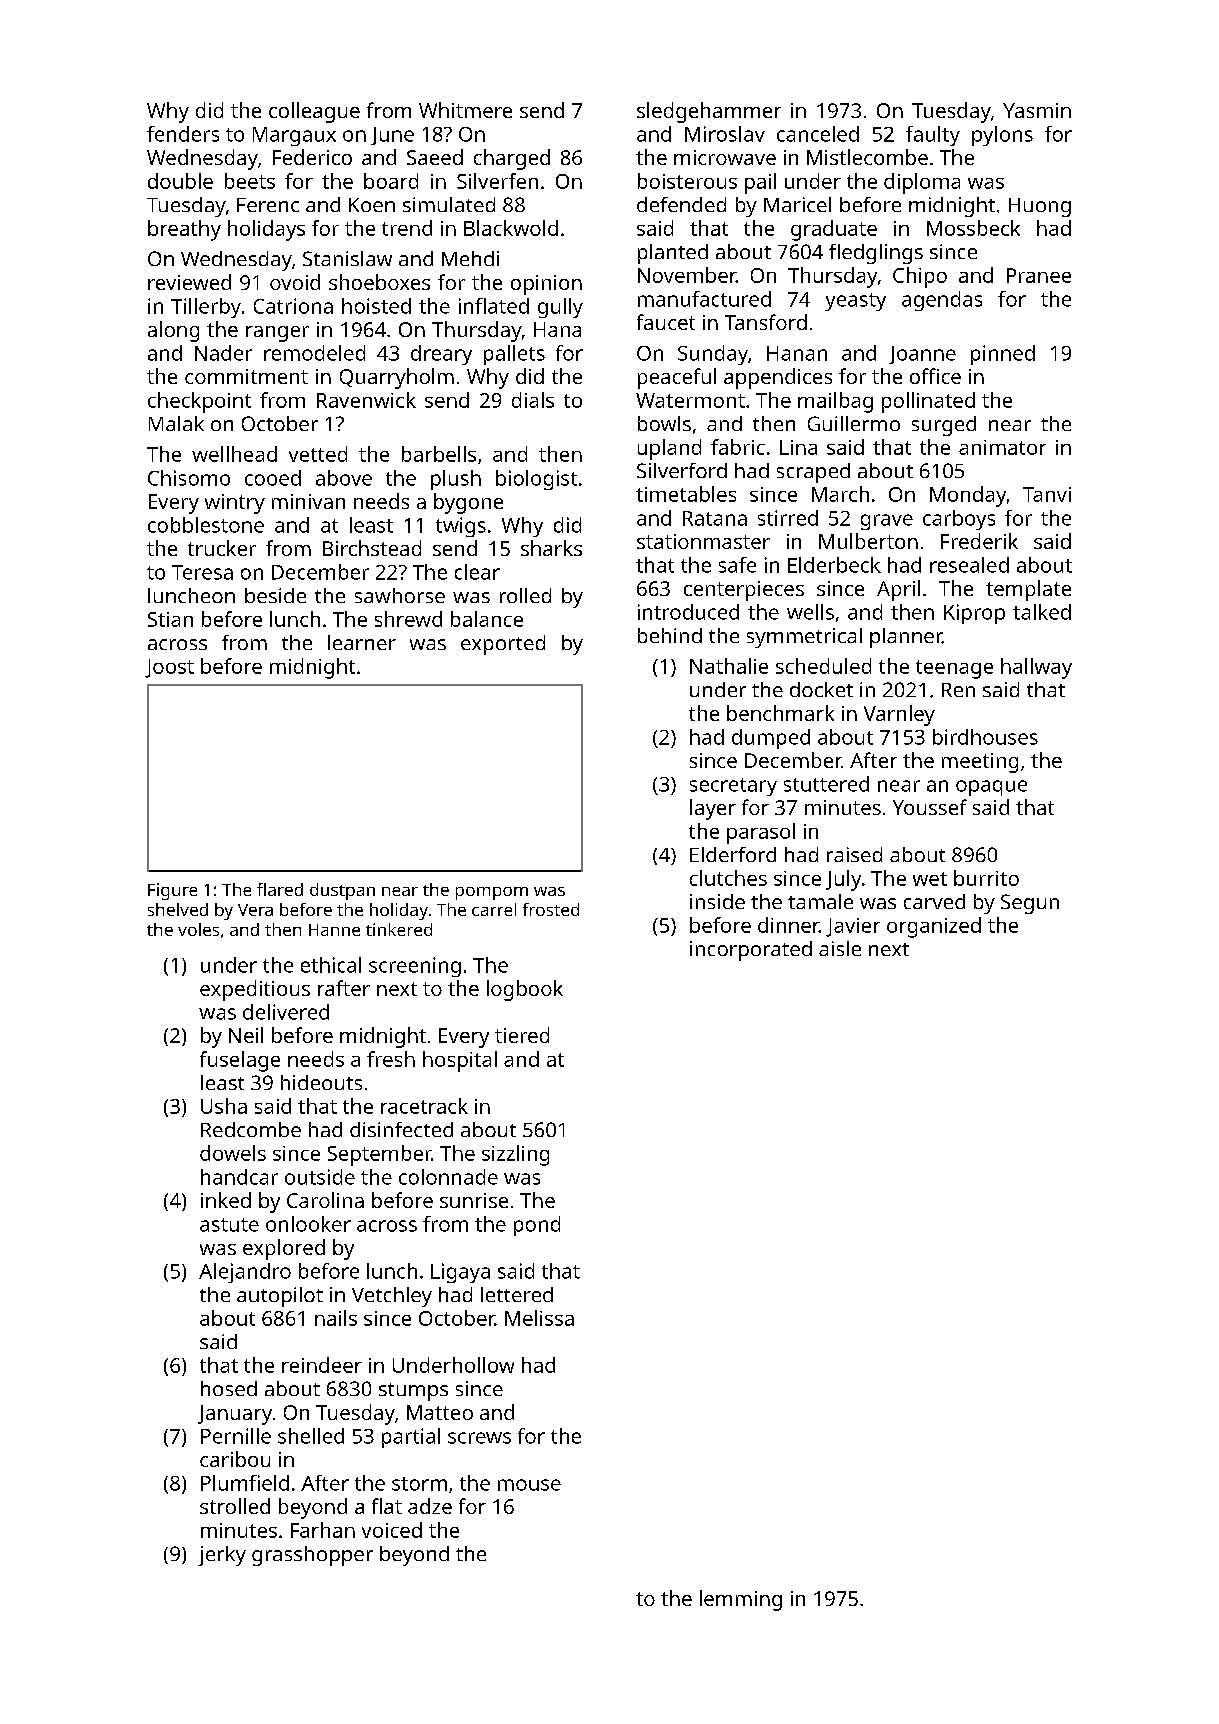 This image has height=1724, width=1219. Describe the element at coordinates (342, 891) in the image. I see `dustpan` at that location.
